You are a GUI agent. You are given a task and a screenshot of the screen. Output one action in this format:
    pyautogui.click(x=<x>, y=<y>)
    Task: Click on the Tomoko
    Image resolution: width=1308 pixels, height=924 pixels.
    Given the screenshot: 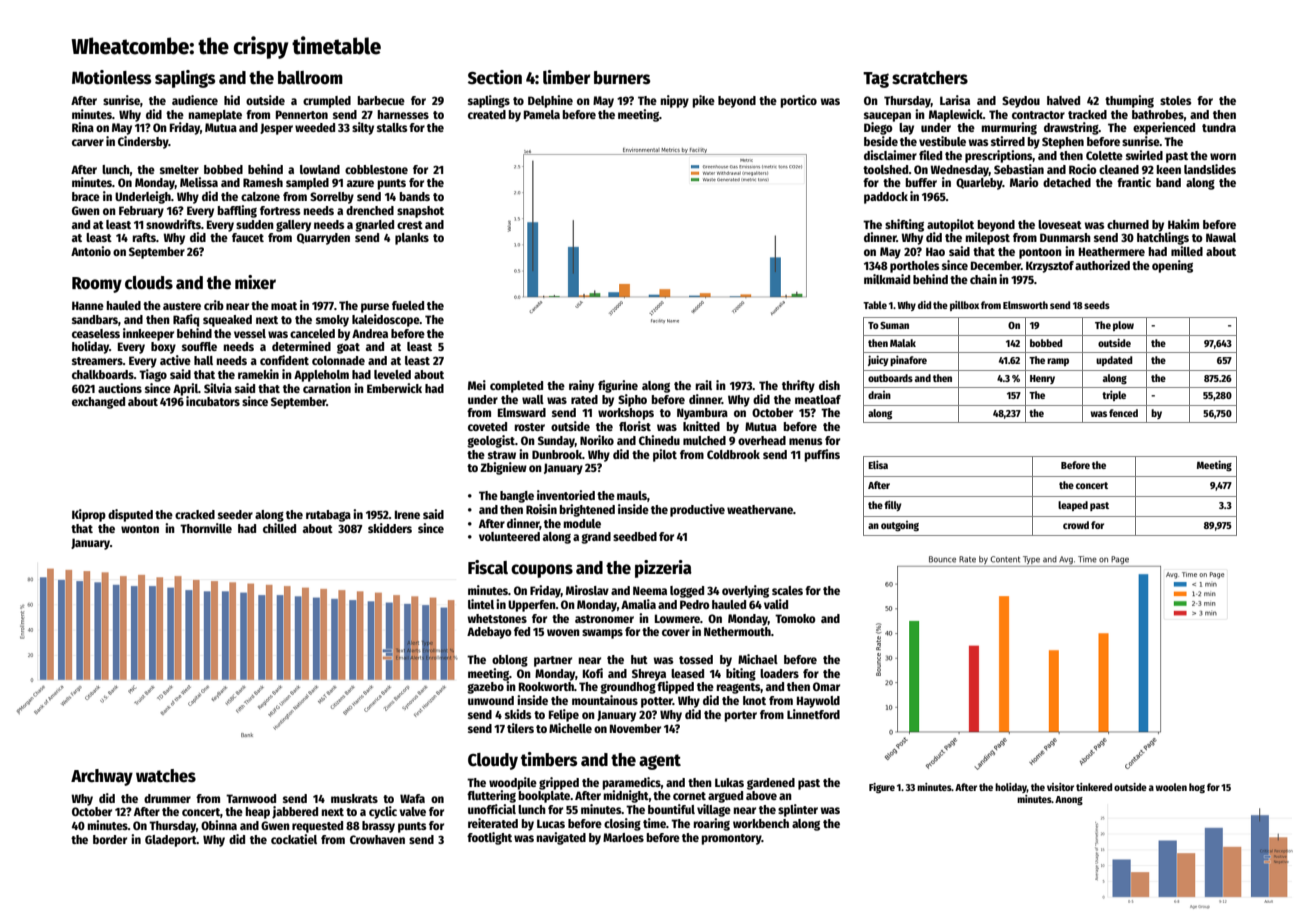 What is the action you would take?
    pyautogui.click(x=795, y=618)
